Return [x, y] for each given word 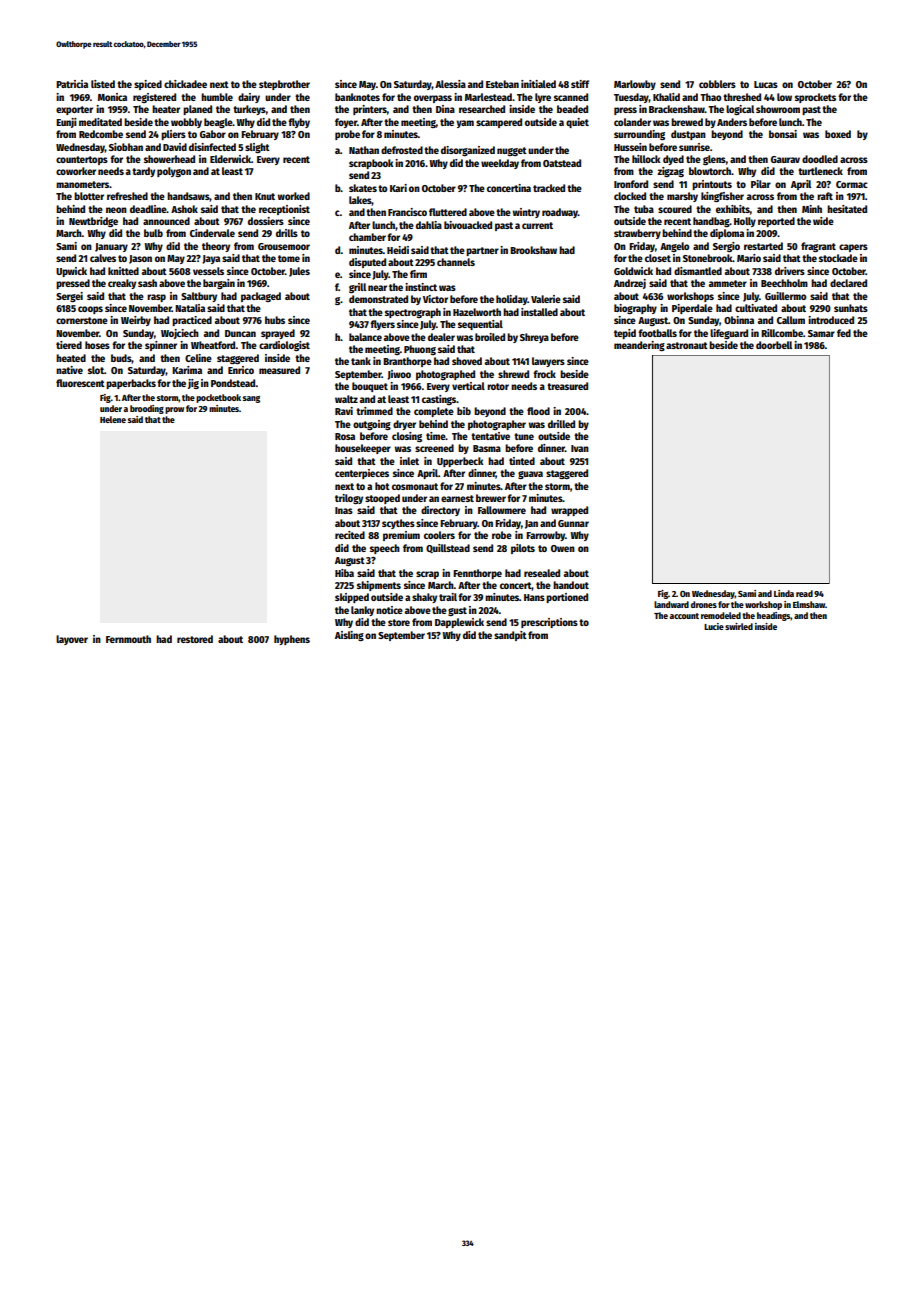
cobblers [717, 84]
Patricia [72, 84]
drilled [561, 424]
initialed [538, 84]
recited [350, 535]
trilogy [349, 499]
